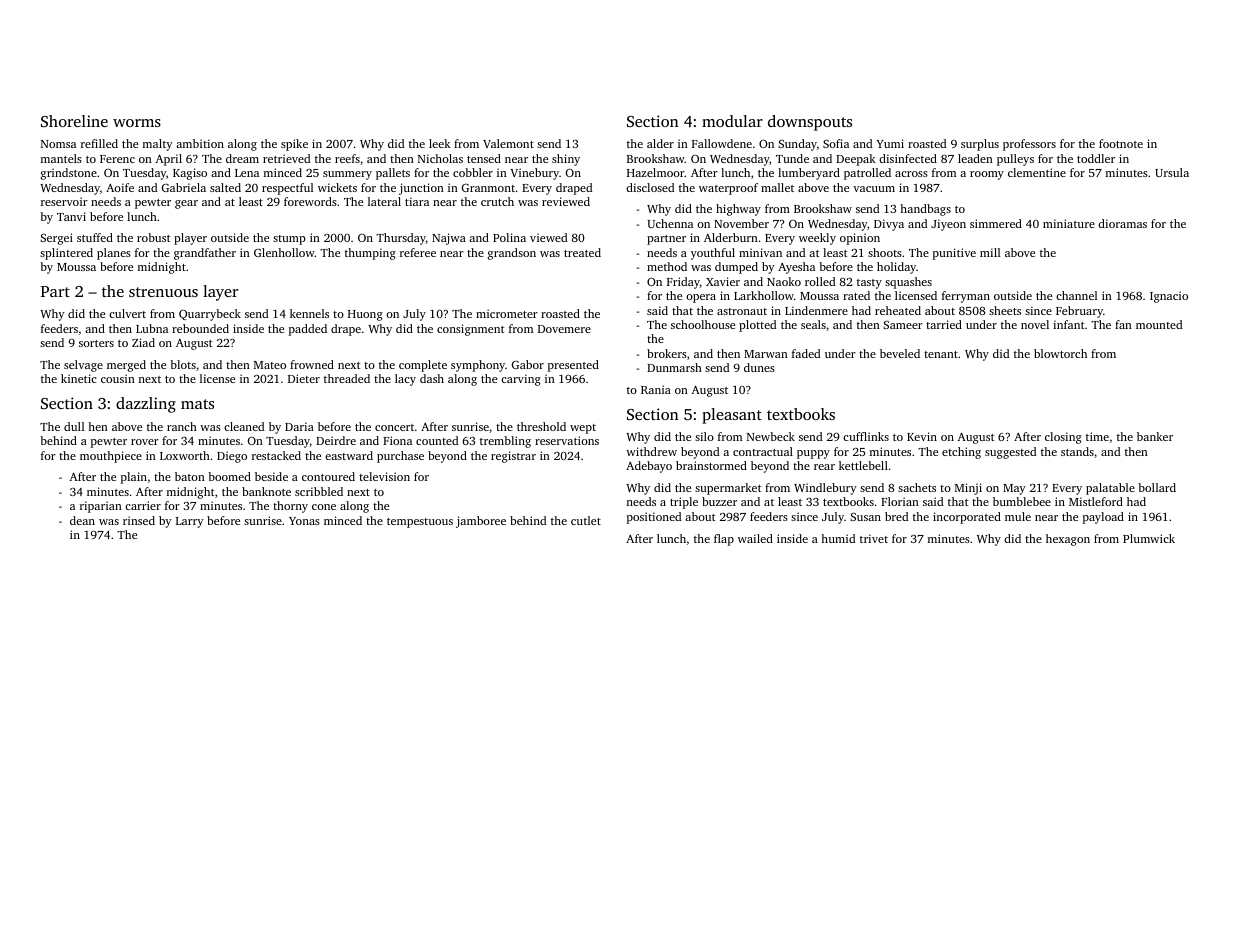 Image resolution: width=1233 pixels, height=952 pixels. What do you see at coordinates (158, 145) in the screenshot?
I see `malty` at bounding box center [158, 145].
